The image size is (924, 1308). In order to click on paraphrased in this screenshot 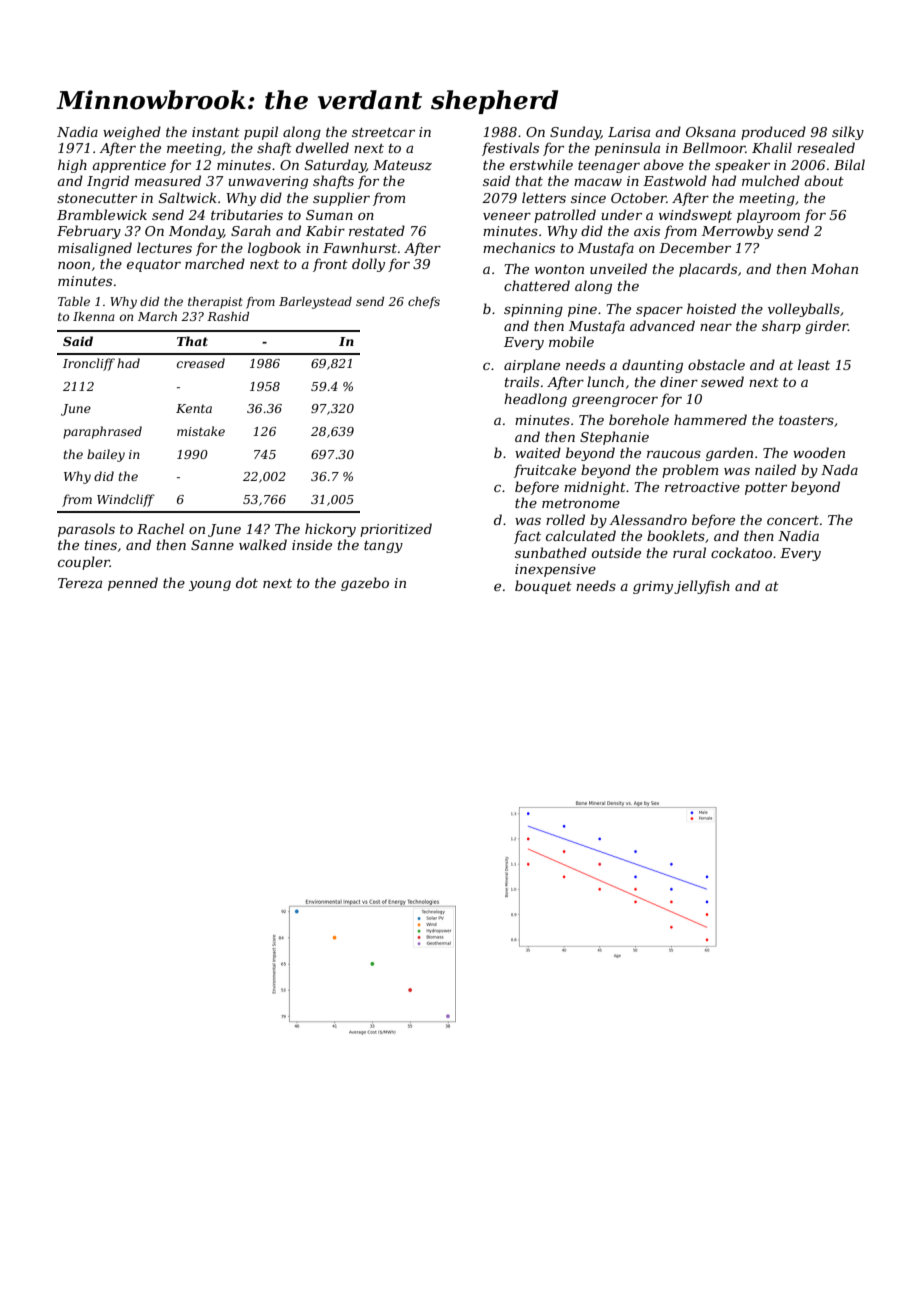, I will do `click(102, 432)`.
